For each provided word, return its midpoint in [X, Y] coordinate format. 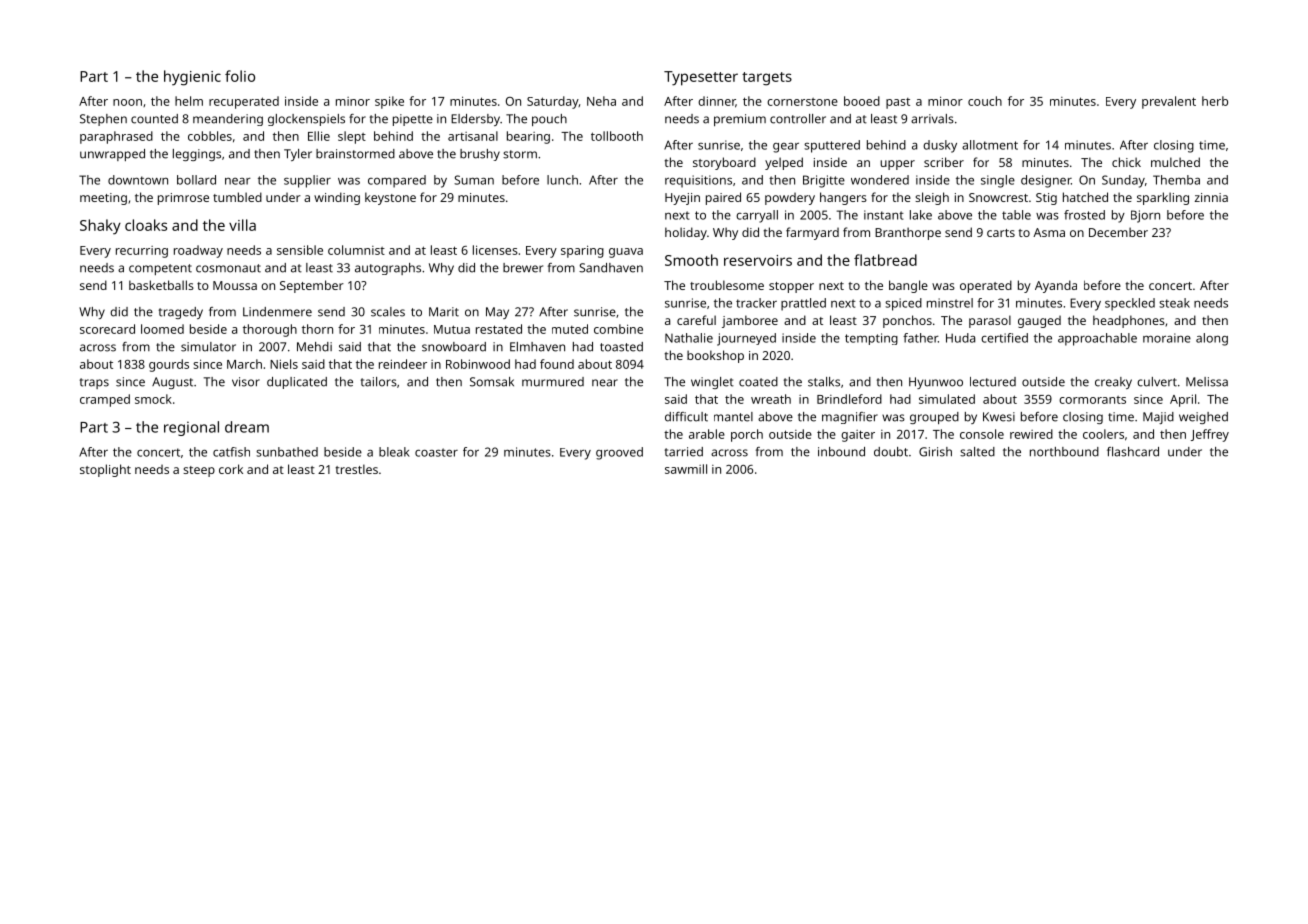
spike [389, 102]
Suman [474, 180]
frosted [1084, 215]
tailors [379, 382]
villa [242, 225]
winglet [712, 383]
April [1183, 400]
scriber [944, 162]
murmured [553, 382]
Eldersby [475, 120]
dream [247, 427]
